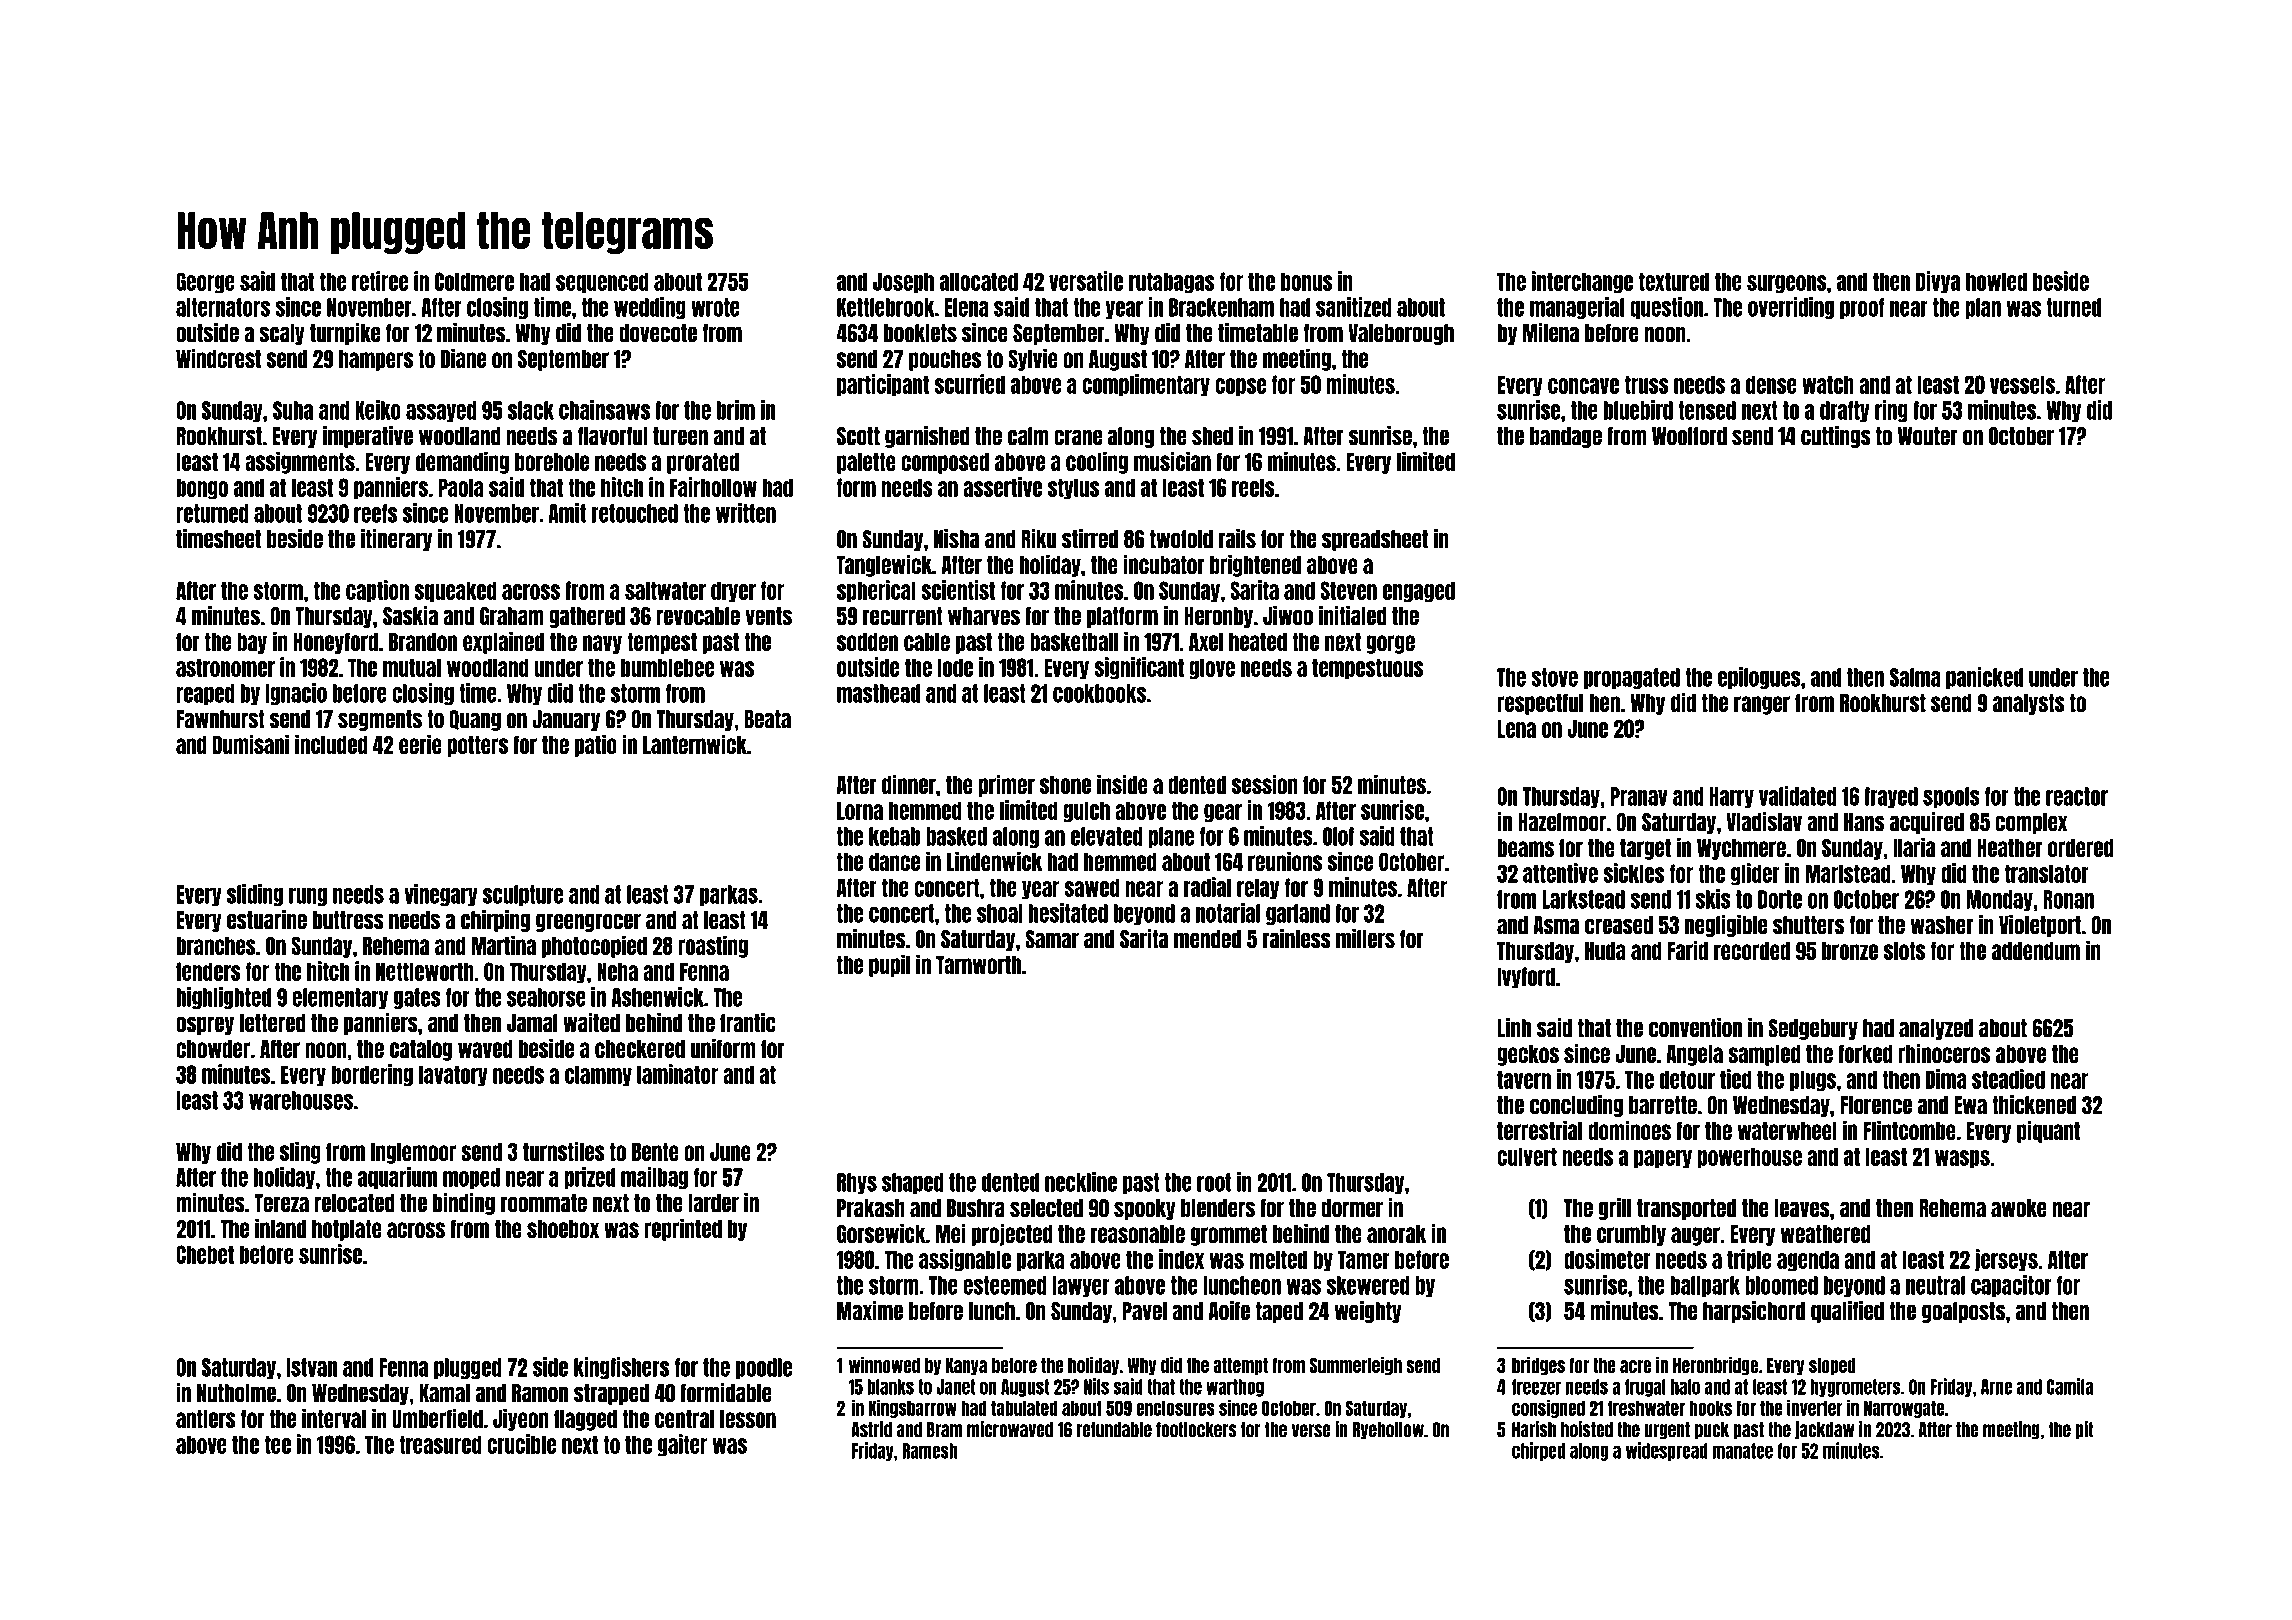 This screenshot has width=2292, height=1620. Describe the element at coordinates (1298, 914) in the screenshot. I see `garland` at that location.
